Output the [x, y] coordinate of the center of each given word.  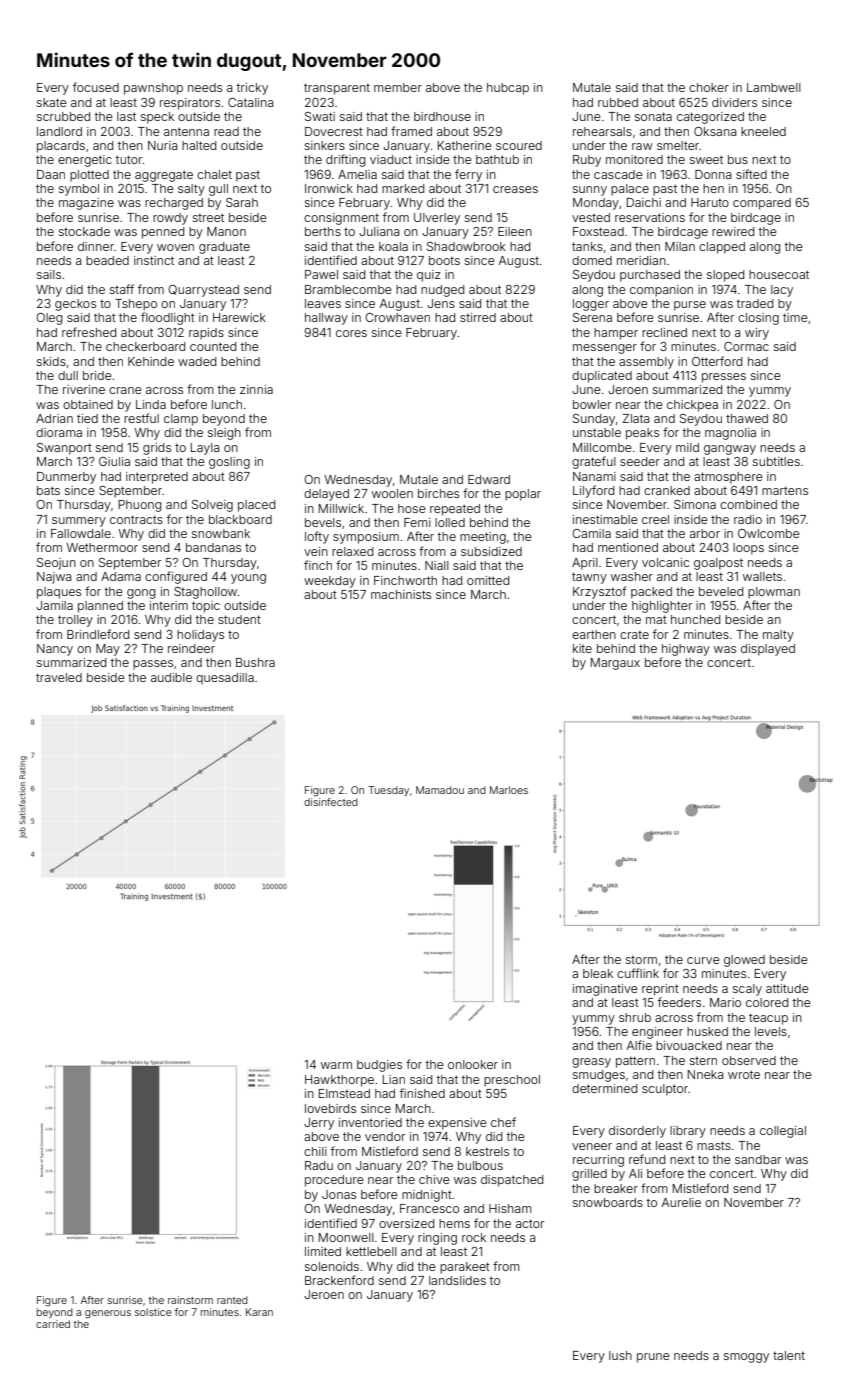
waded [197, 361]
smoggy [746, 1358]
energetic [85, 161]
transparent [337, 89]
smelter [678, 145]
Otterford [717, 361]
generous [108, 1314]
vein [316, 551]
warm [336, 1065]
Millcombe [602, 447]
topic [206, 607]
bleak [598, 973]
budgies [379, 1066]
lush [620, 1355]
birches [438, 493]
